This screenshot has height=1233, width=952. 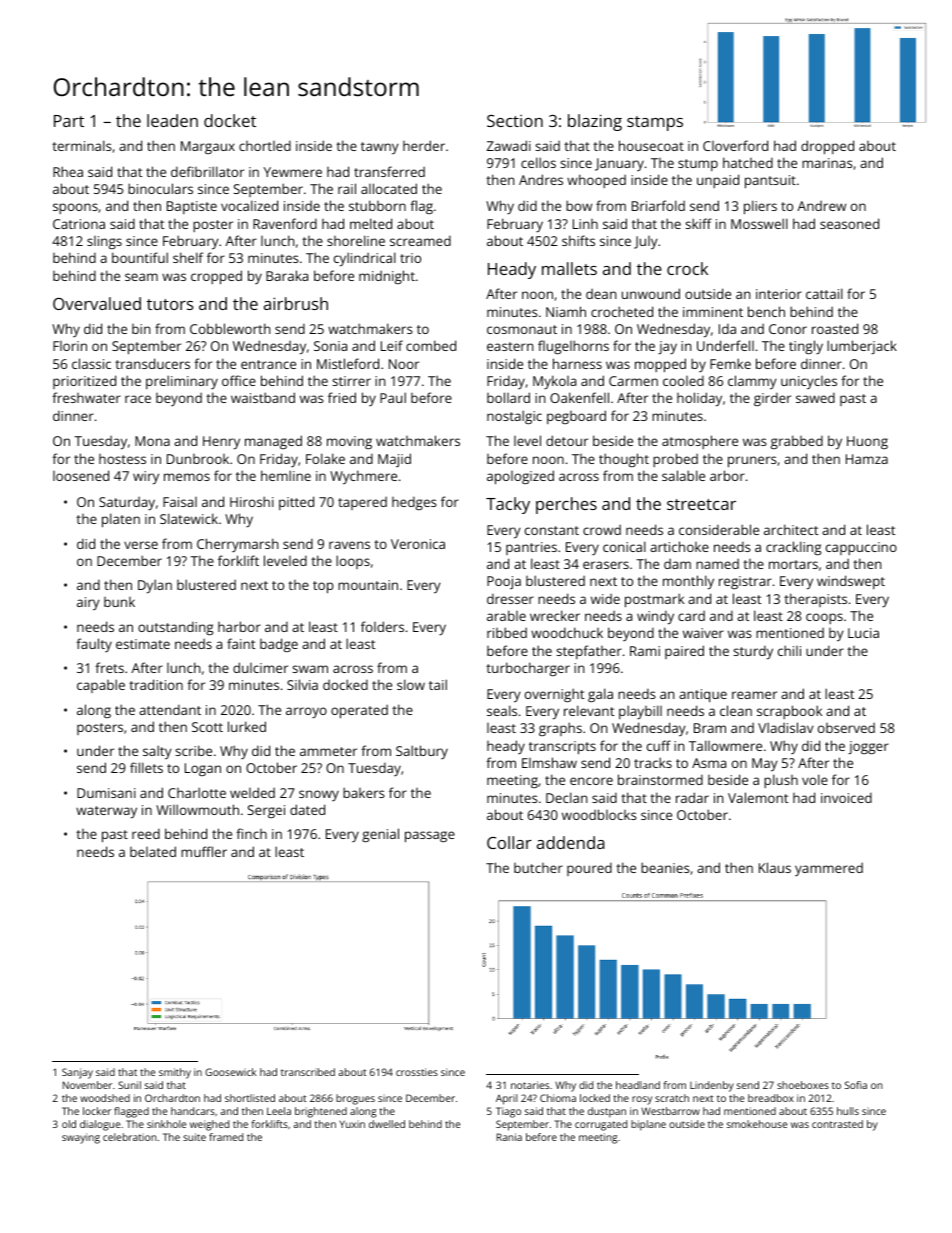 I want to click on Rania, so click(x=509, y=1137).
